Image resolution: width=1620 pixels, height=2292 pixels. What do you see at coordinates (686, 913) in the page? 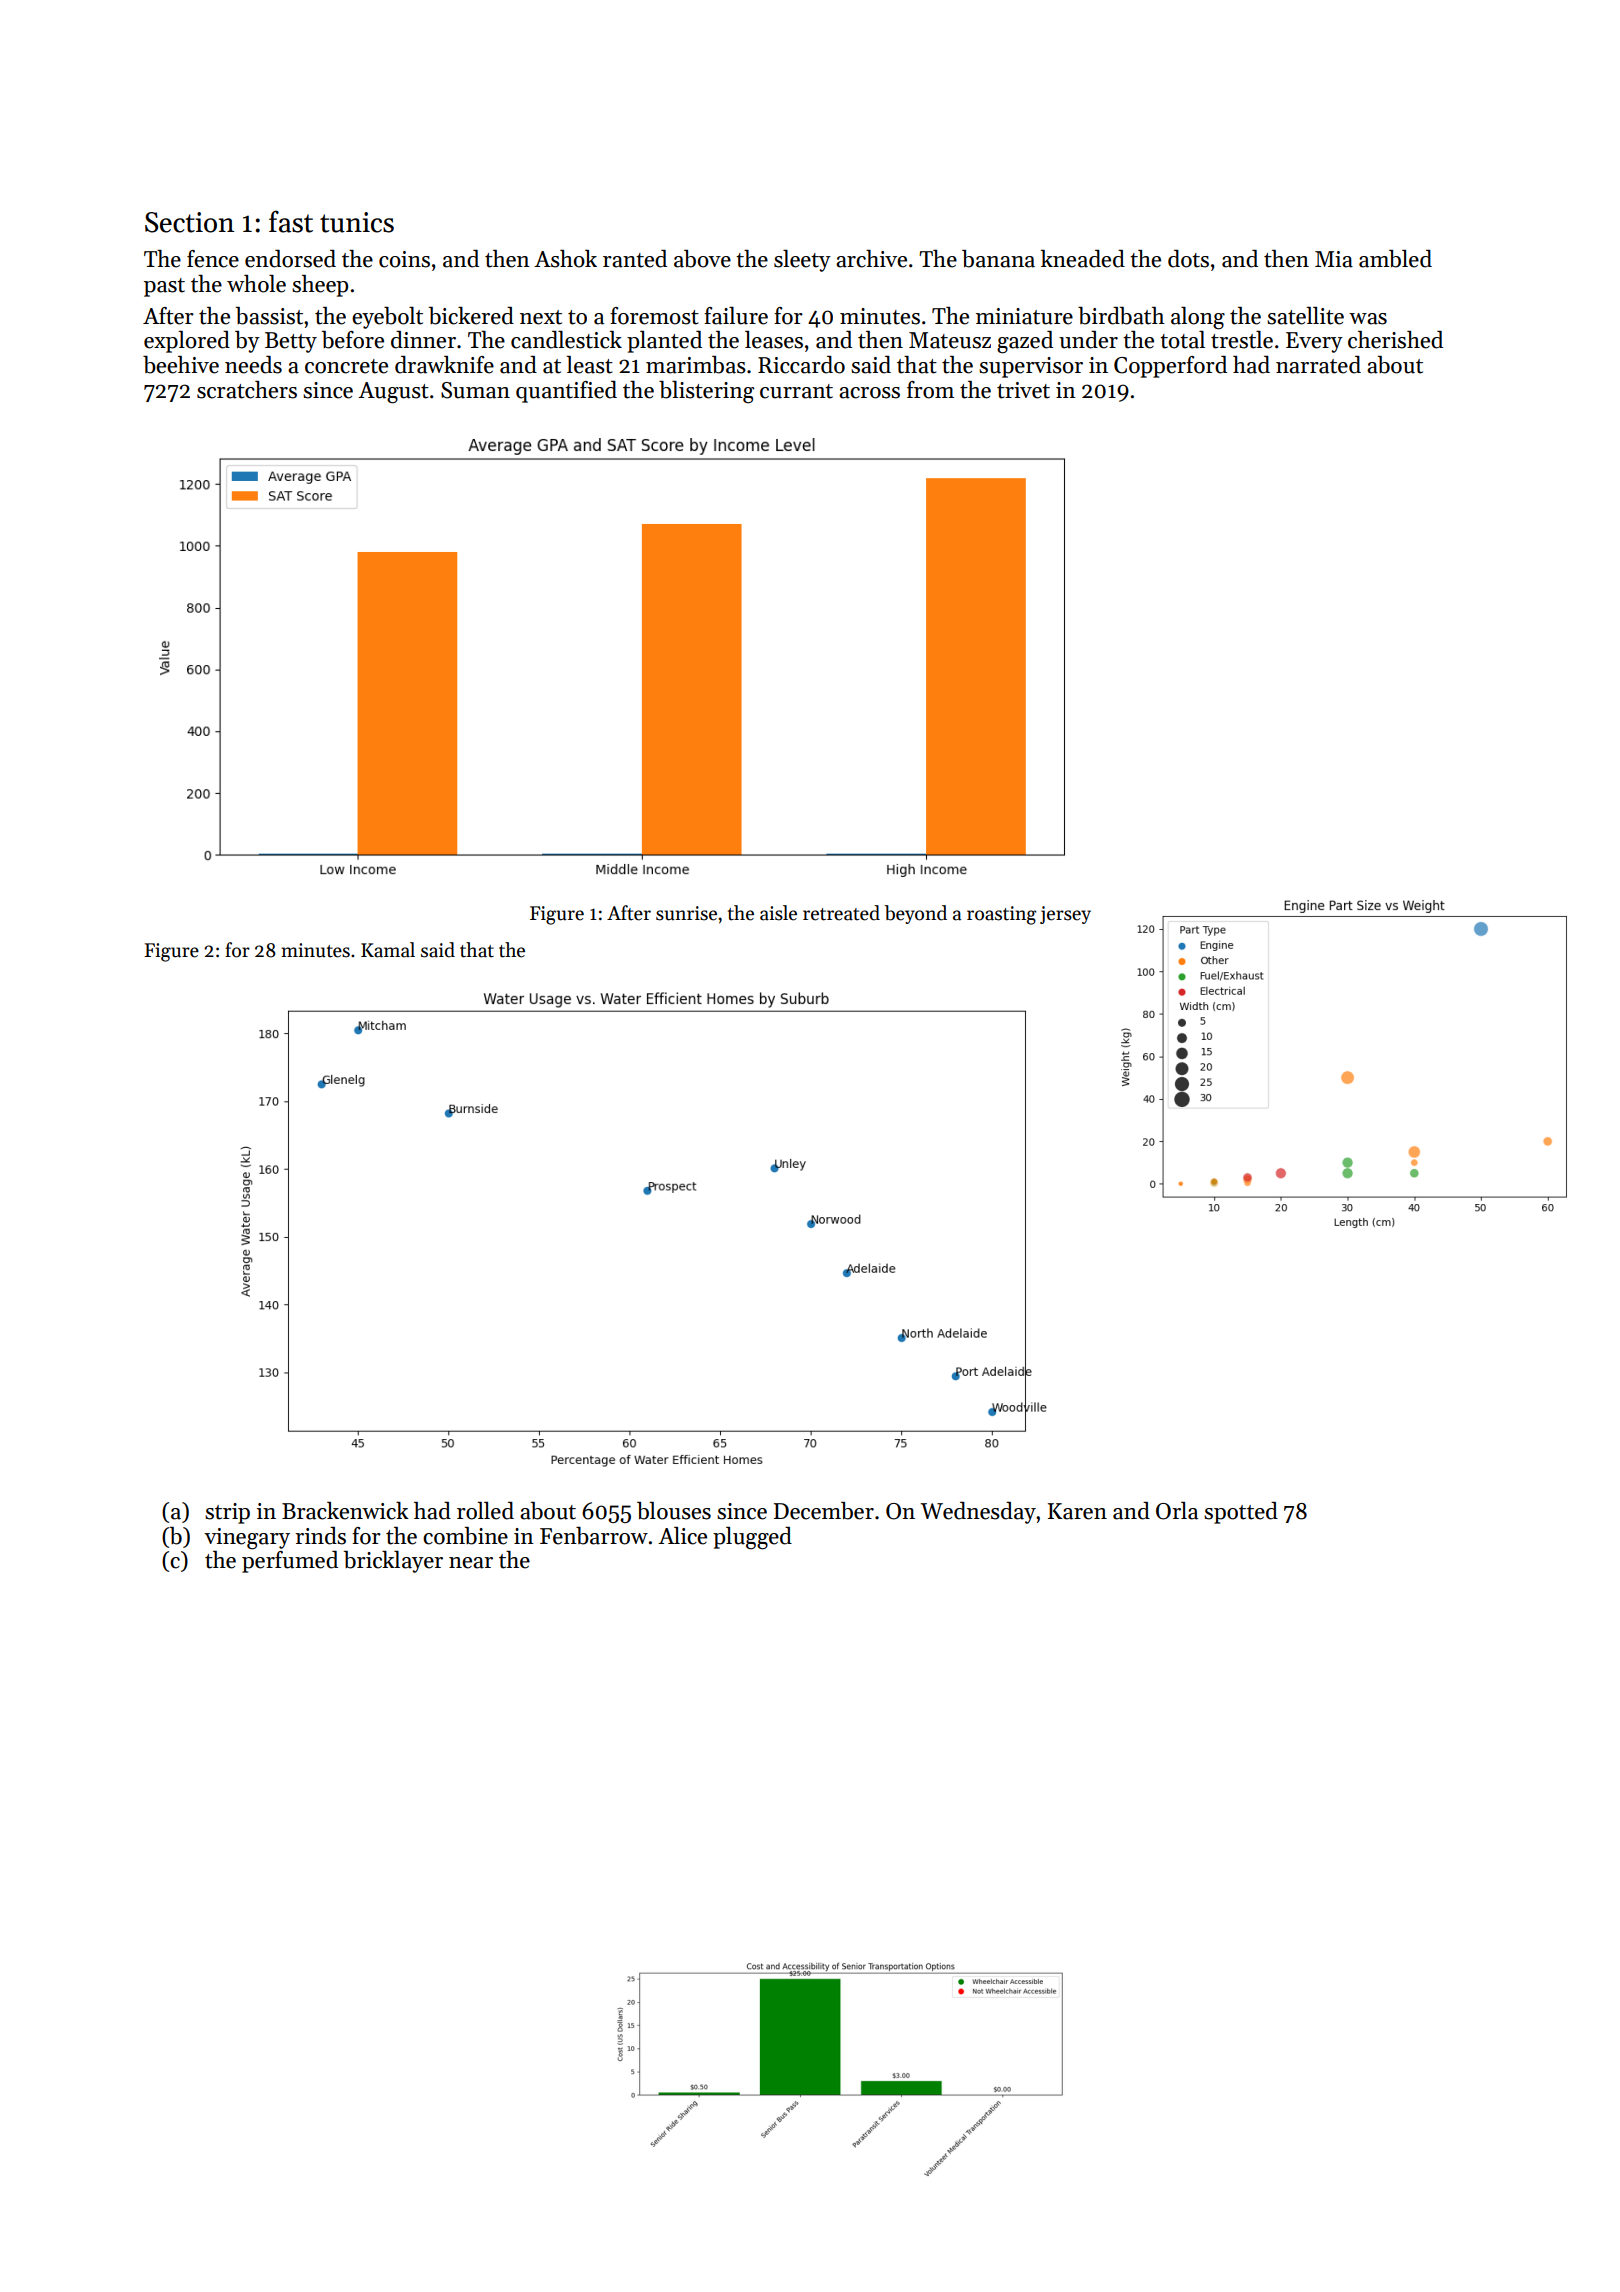
I see `sunrise` at bounding box center [686, 913].
